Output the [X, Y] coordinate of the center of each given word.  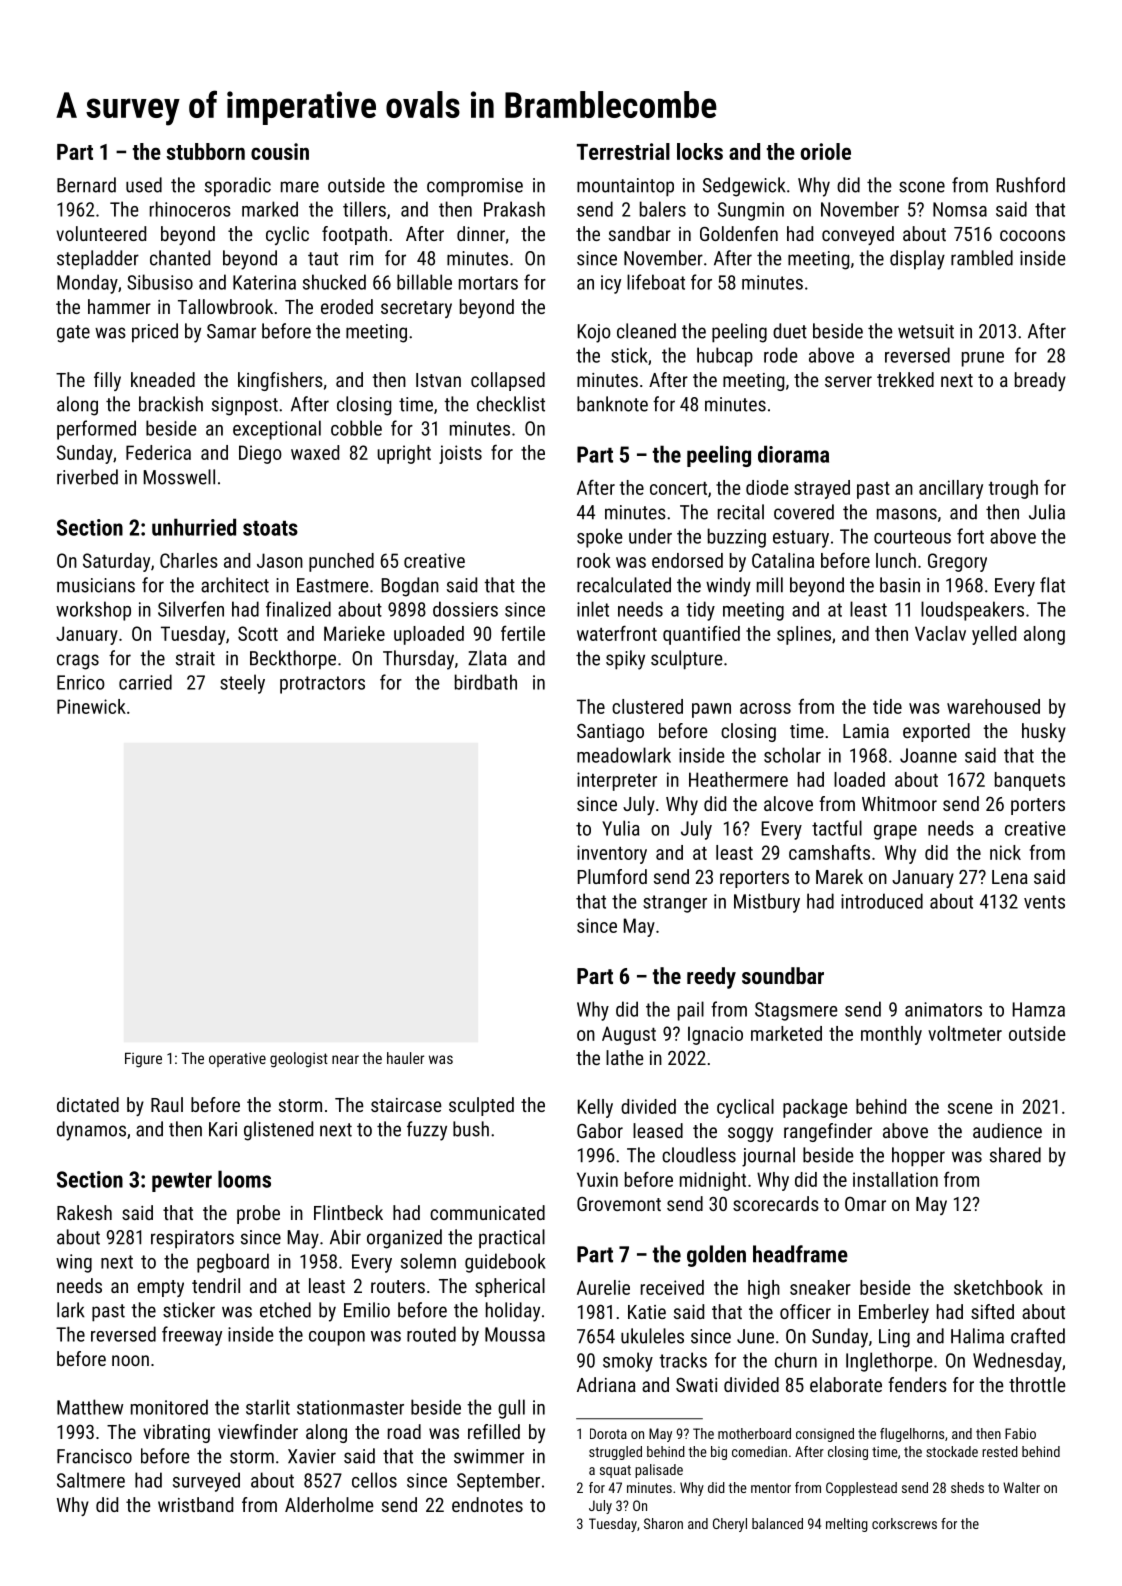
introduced [882, 901]
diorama [793, 454]
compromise [475, 187]
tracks [683, 1360]
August [629, 1035]
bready [1040, 381]
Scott [258, 633]
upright [404, 454]
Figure [143, 1060]
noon [130, 1360]
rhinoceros [190, 209]
